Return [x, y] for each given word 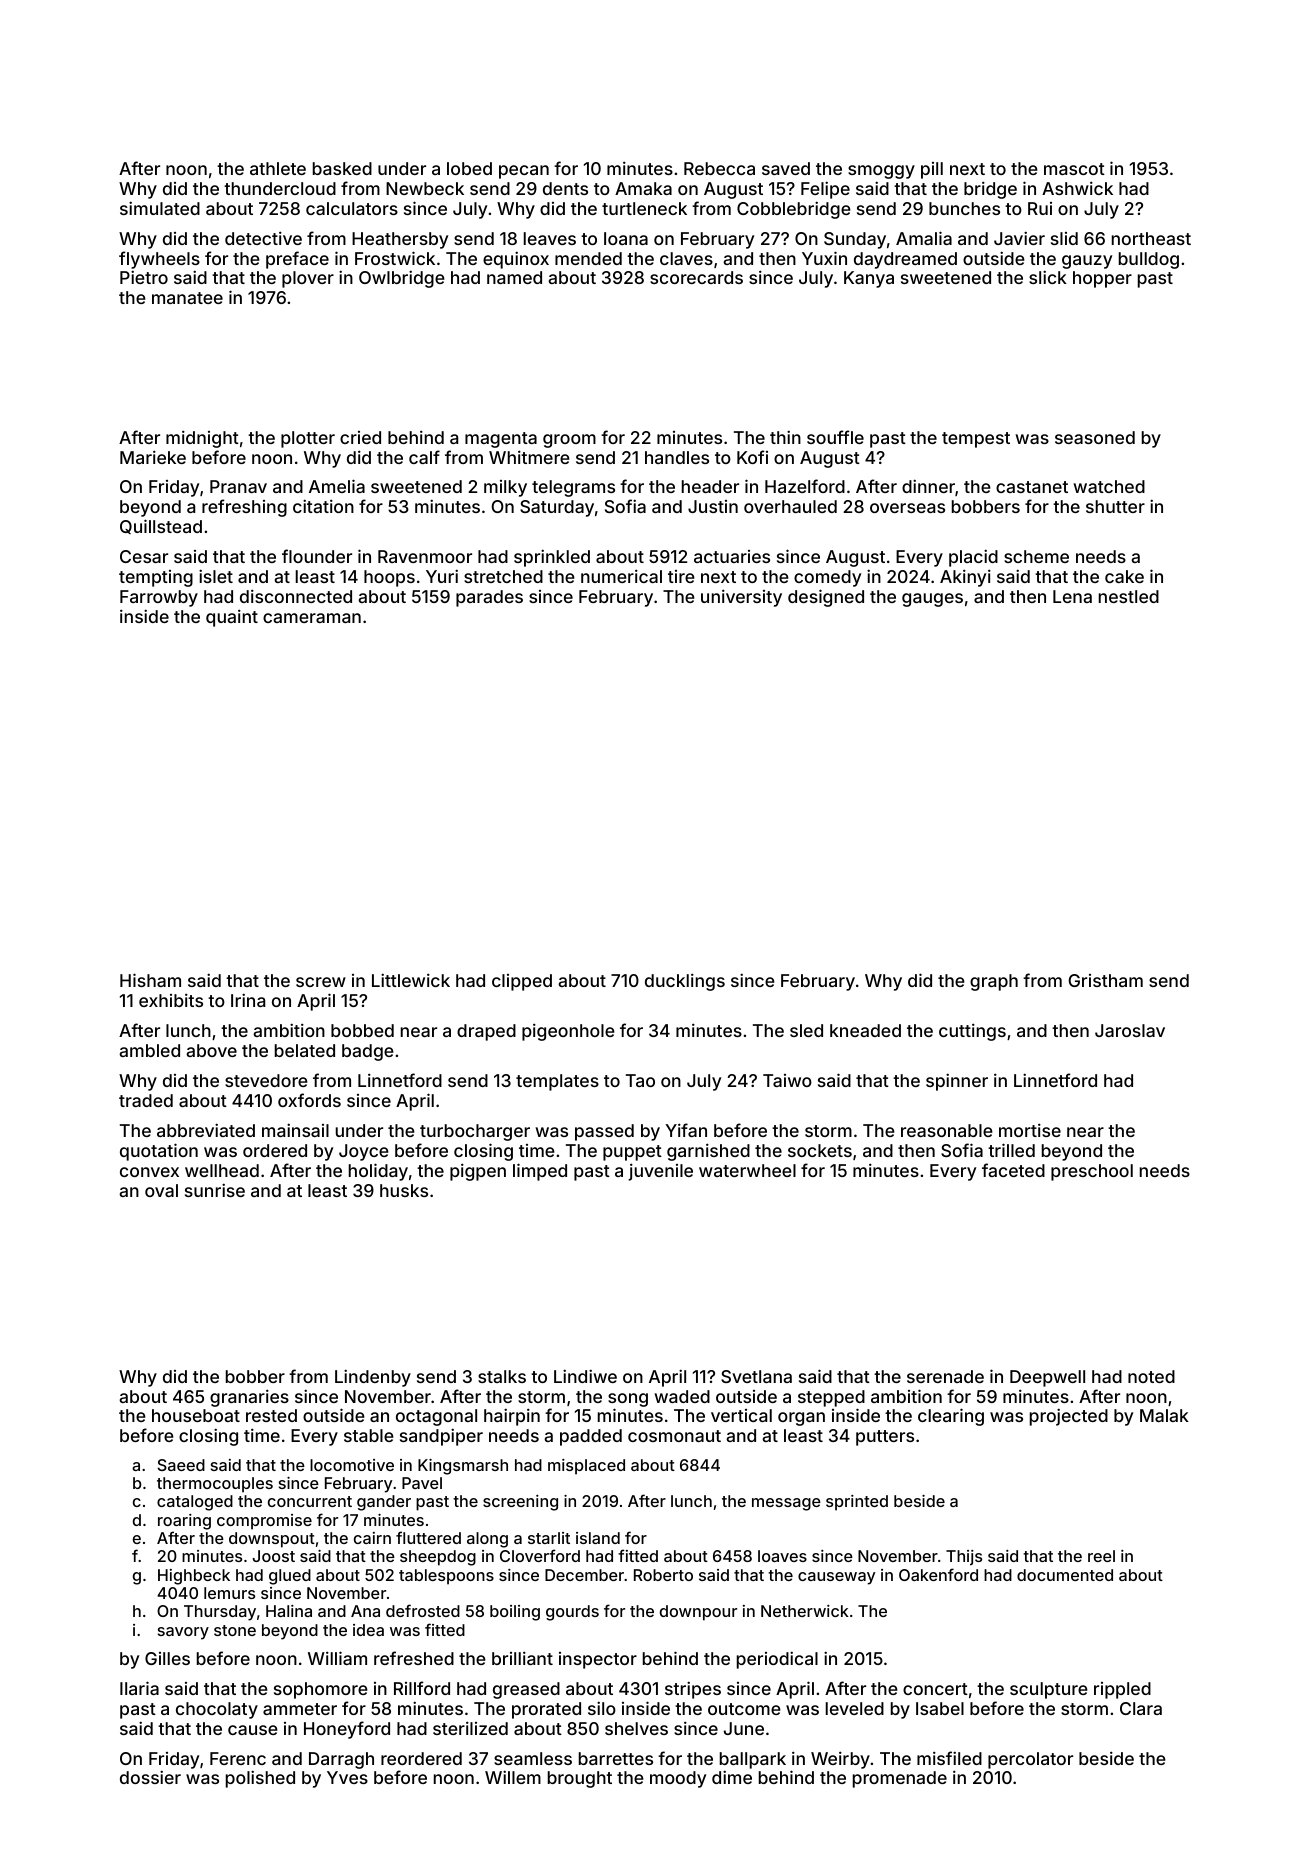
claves [686, 258]
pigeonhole [568, 1032]
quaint [232, 618]
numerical [621, 576]
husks [404, 1190]
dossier [150, 1777]
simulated [160, 208]
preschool [1092, 1172]
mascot [1074, 169]
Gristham [1105, 980]
